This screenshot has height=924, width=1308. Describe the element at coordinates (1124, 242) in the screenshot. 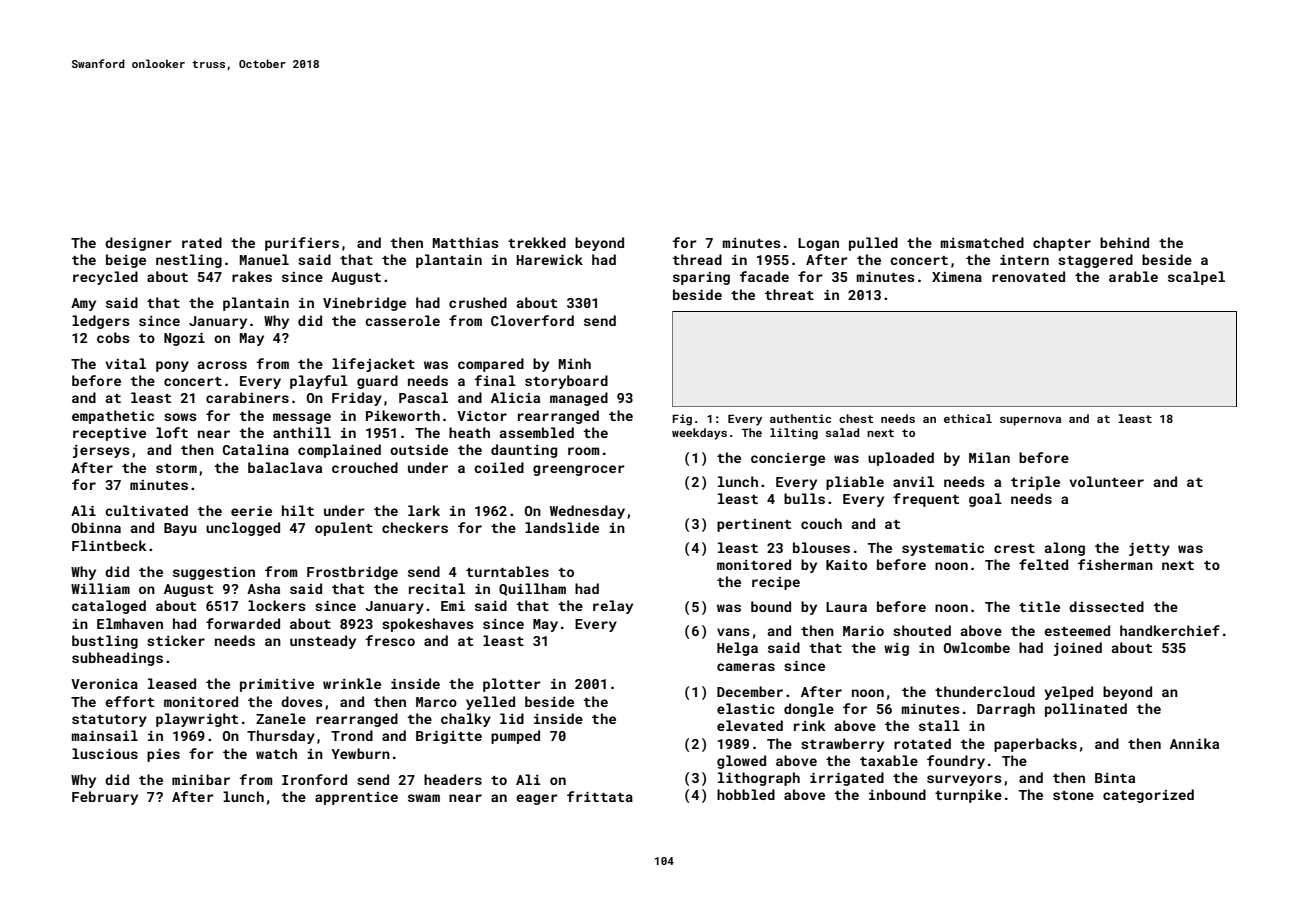

I see `behind` at that location.
